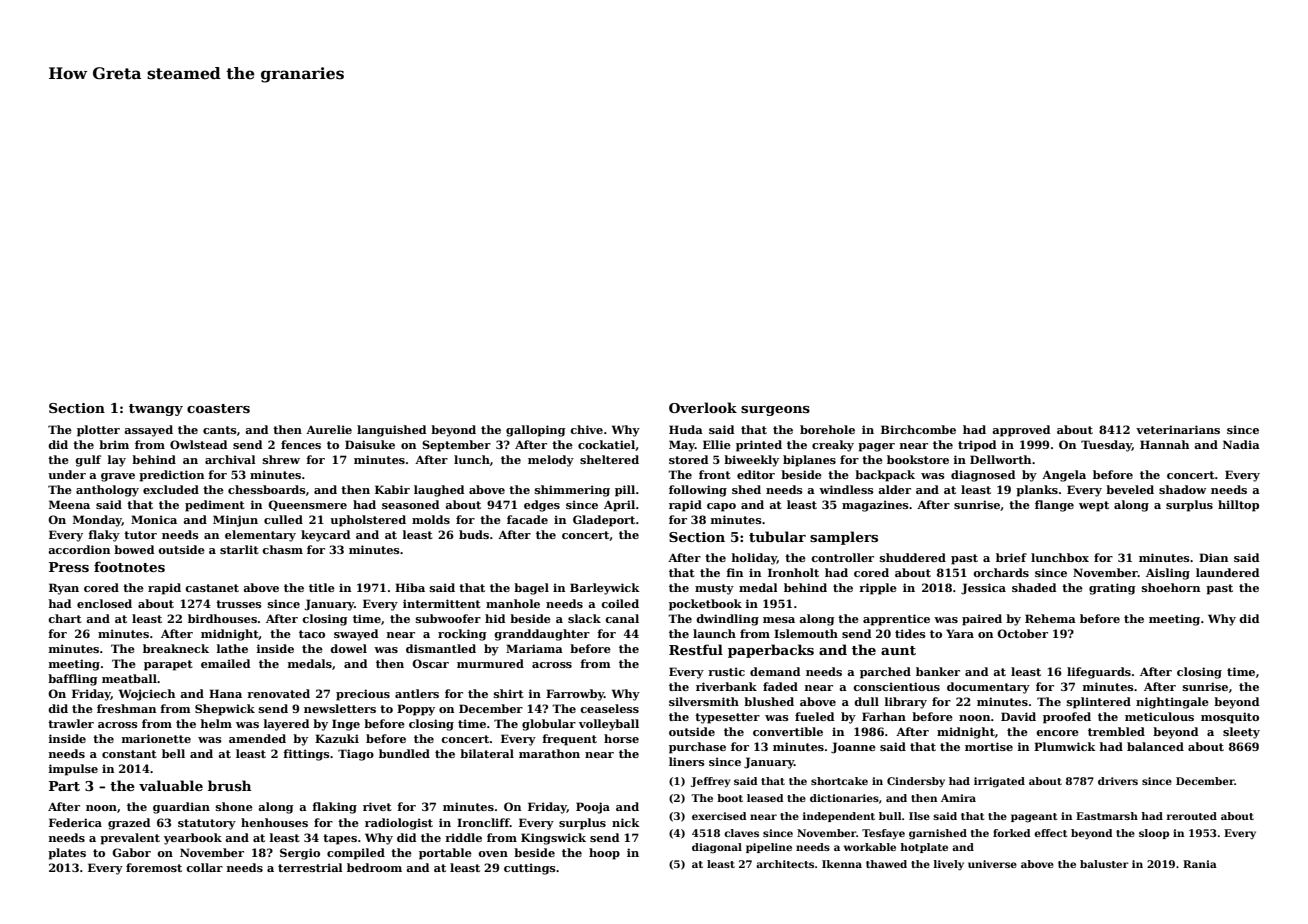 This screenshot has width=1308, height=924. I want to click on coasters, so click(218, 408).
